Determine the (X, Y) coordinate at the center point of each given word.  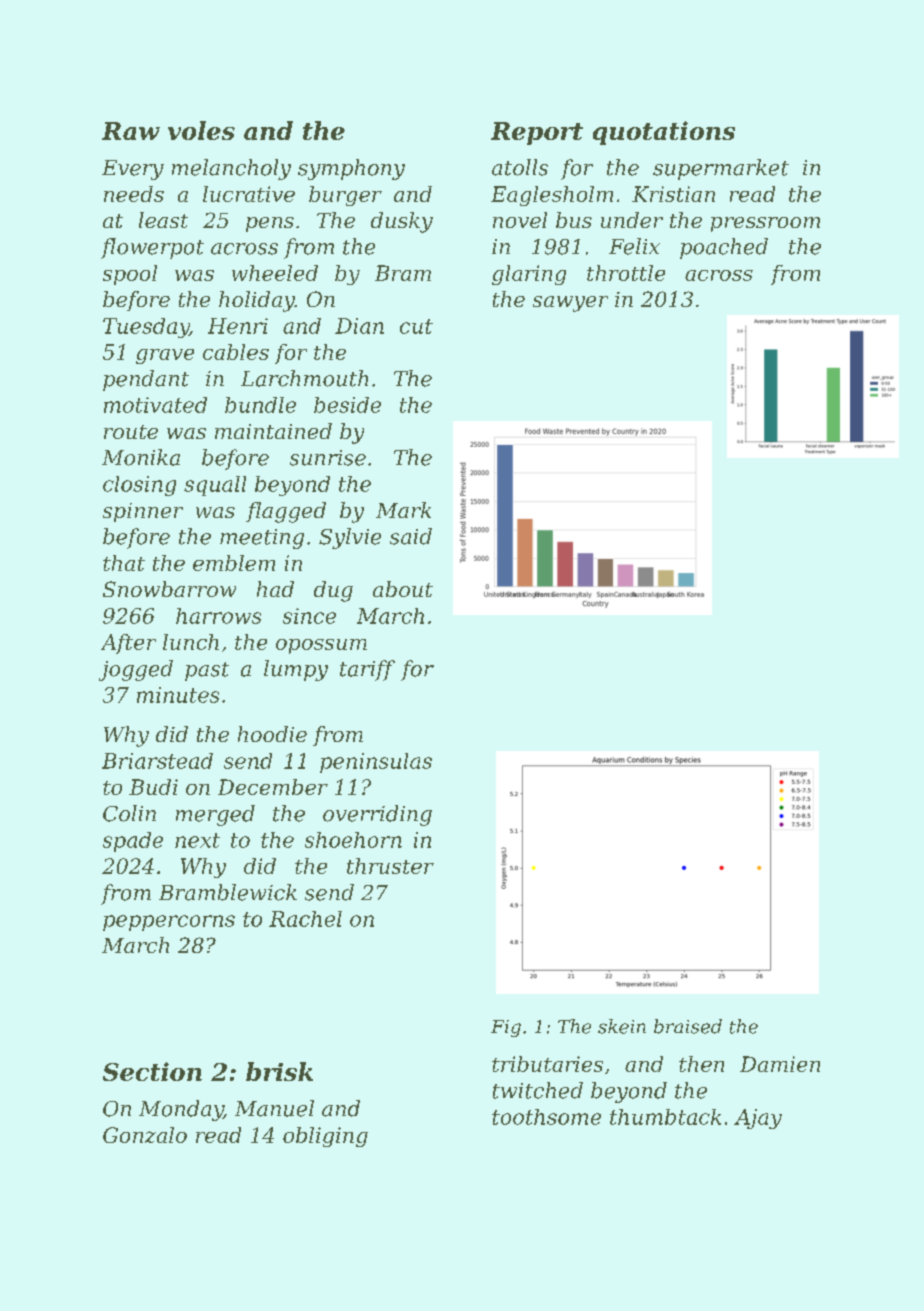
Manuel (274, 1108)
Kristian (673, 194)
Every (133, 170)
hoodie (272, 734)
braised (688, 1026)
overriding (377, 815)
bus (574, 220)
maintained (273, 431)
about (403, 589)
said (411, 536)
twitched (538, 1090)
